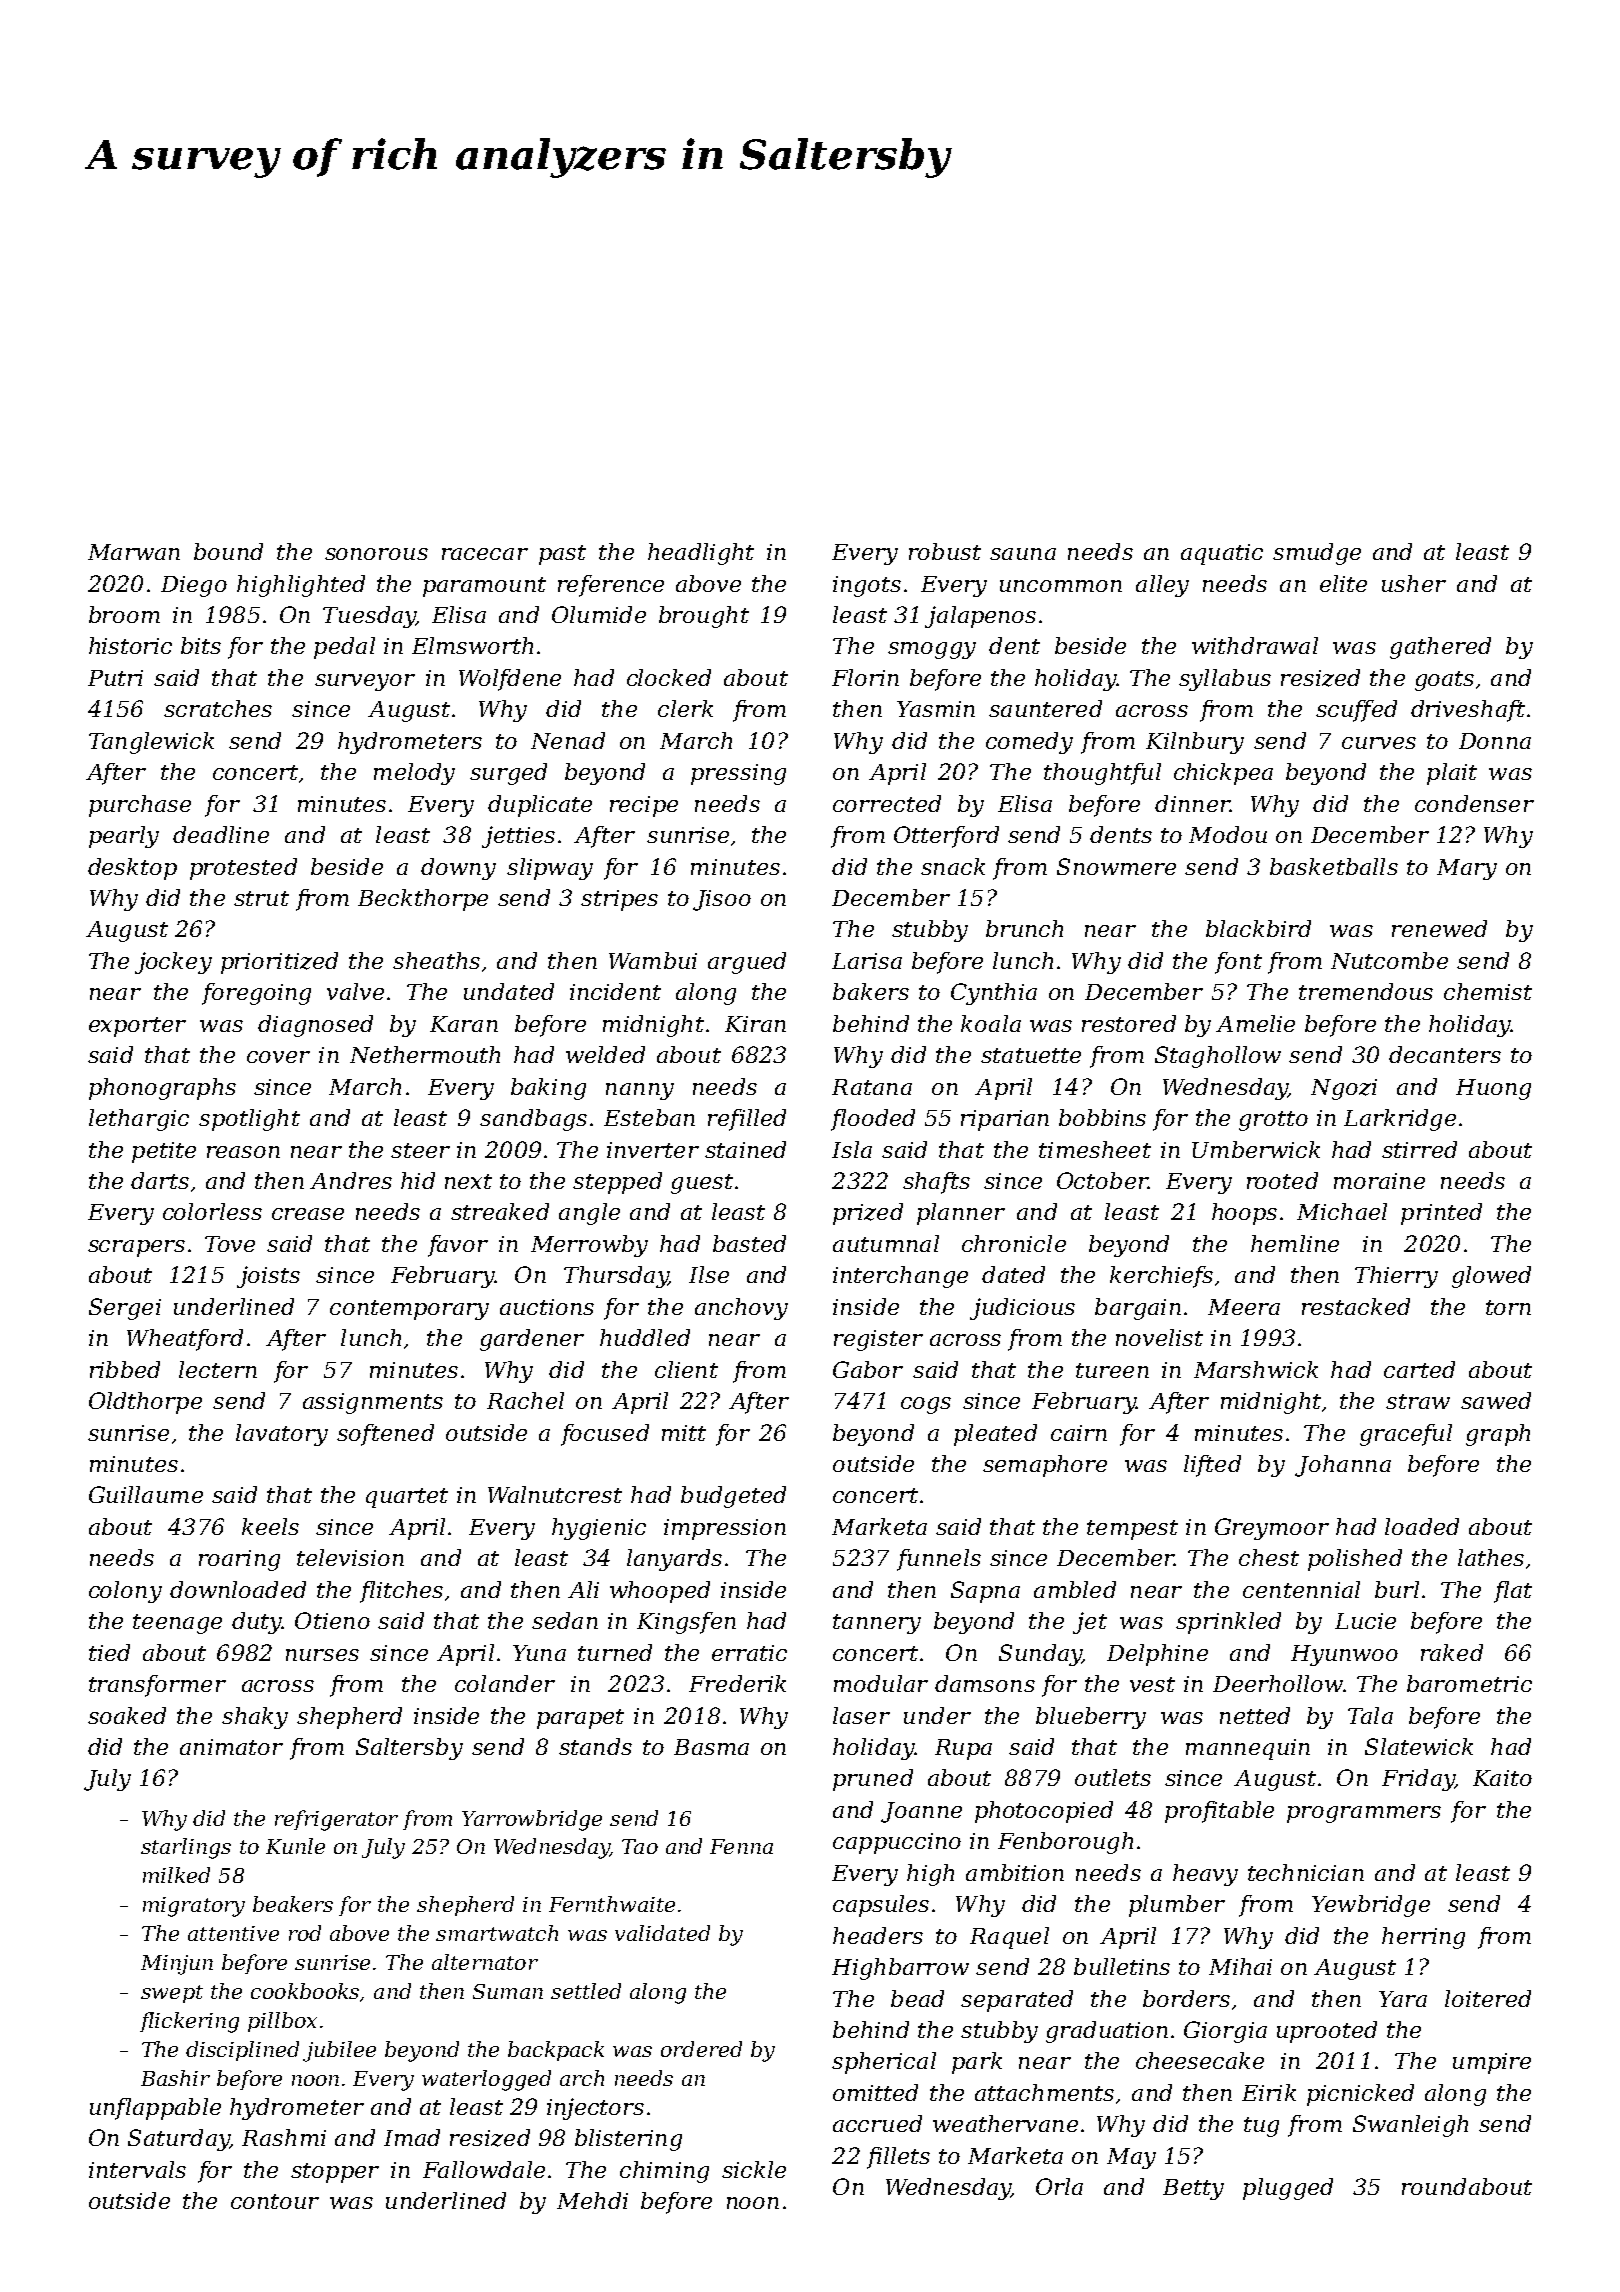  I want to click on waterlogged, so click(486, 2080).
